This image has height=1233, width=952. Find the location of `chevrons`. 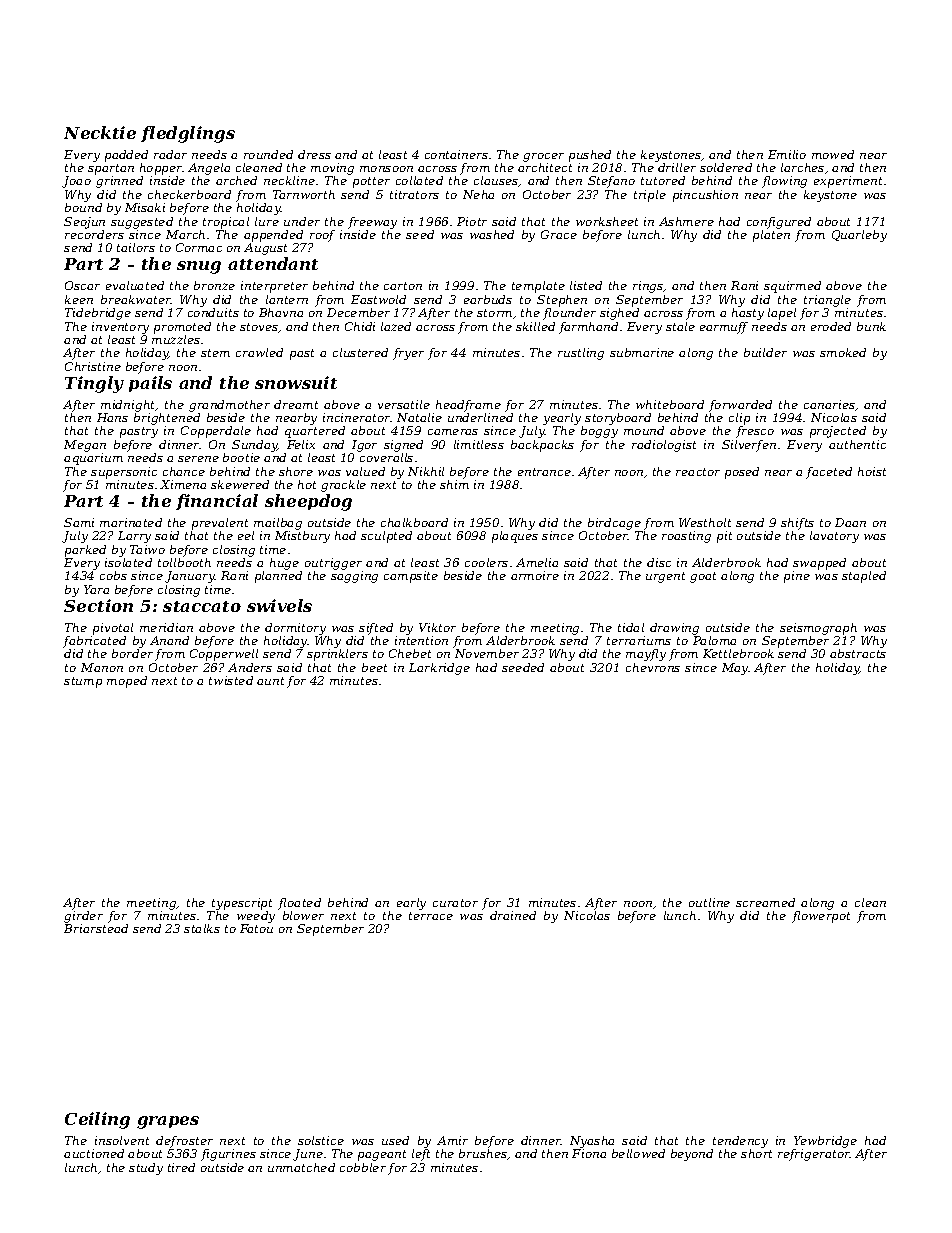

chevrons is located at coordinates (653, 667).
